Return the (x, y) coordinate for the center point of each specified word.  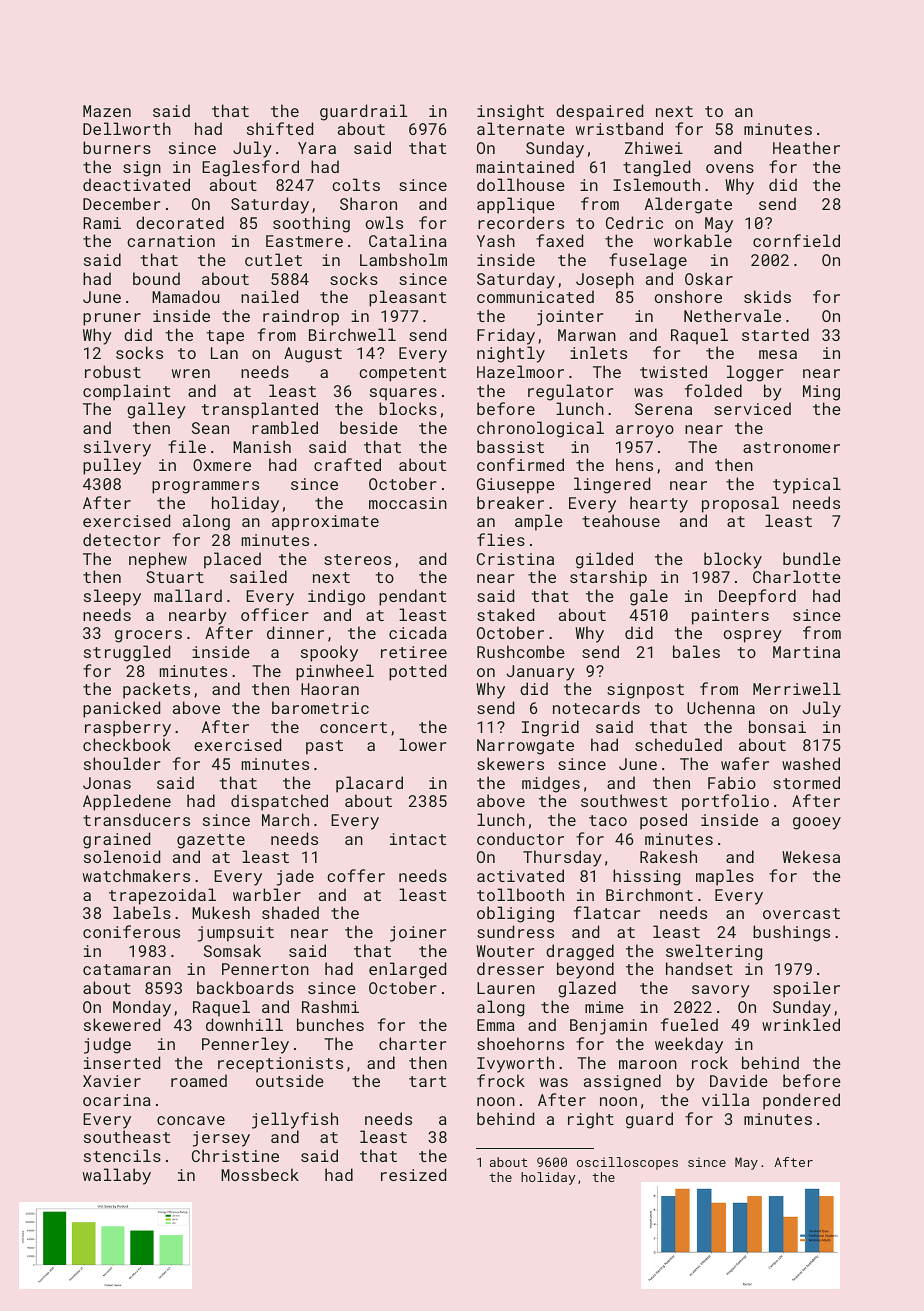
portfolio (725, 802)
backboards (245, 987)
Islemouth (656, 184)
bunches (330, 1024)
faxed (559, 240)
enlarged (407, 970)
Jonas (107, 783)
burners (117, 147)
